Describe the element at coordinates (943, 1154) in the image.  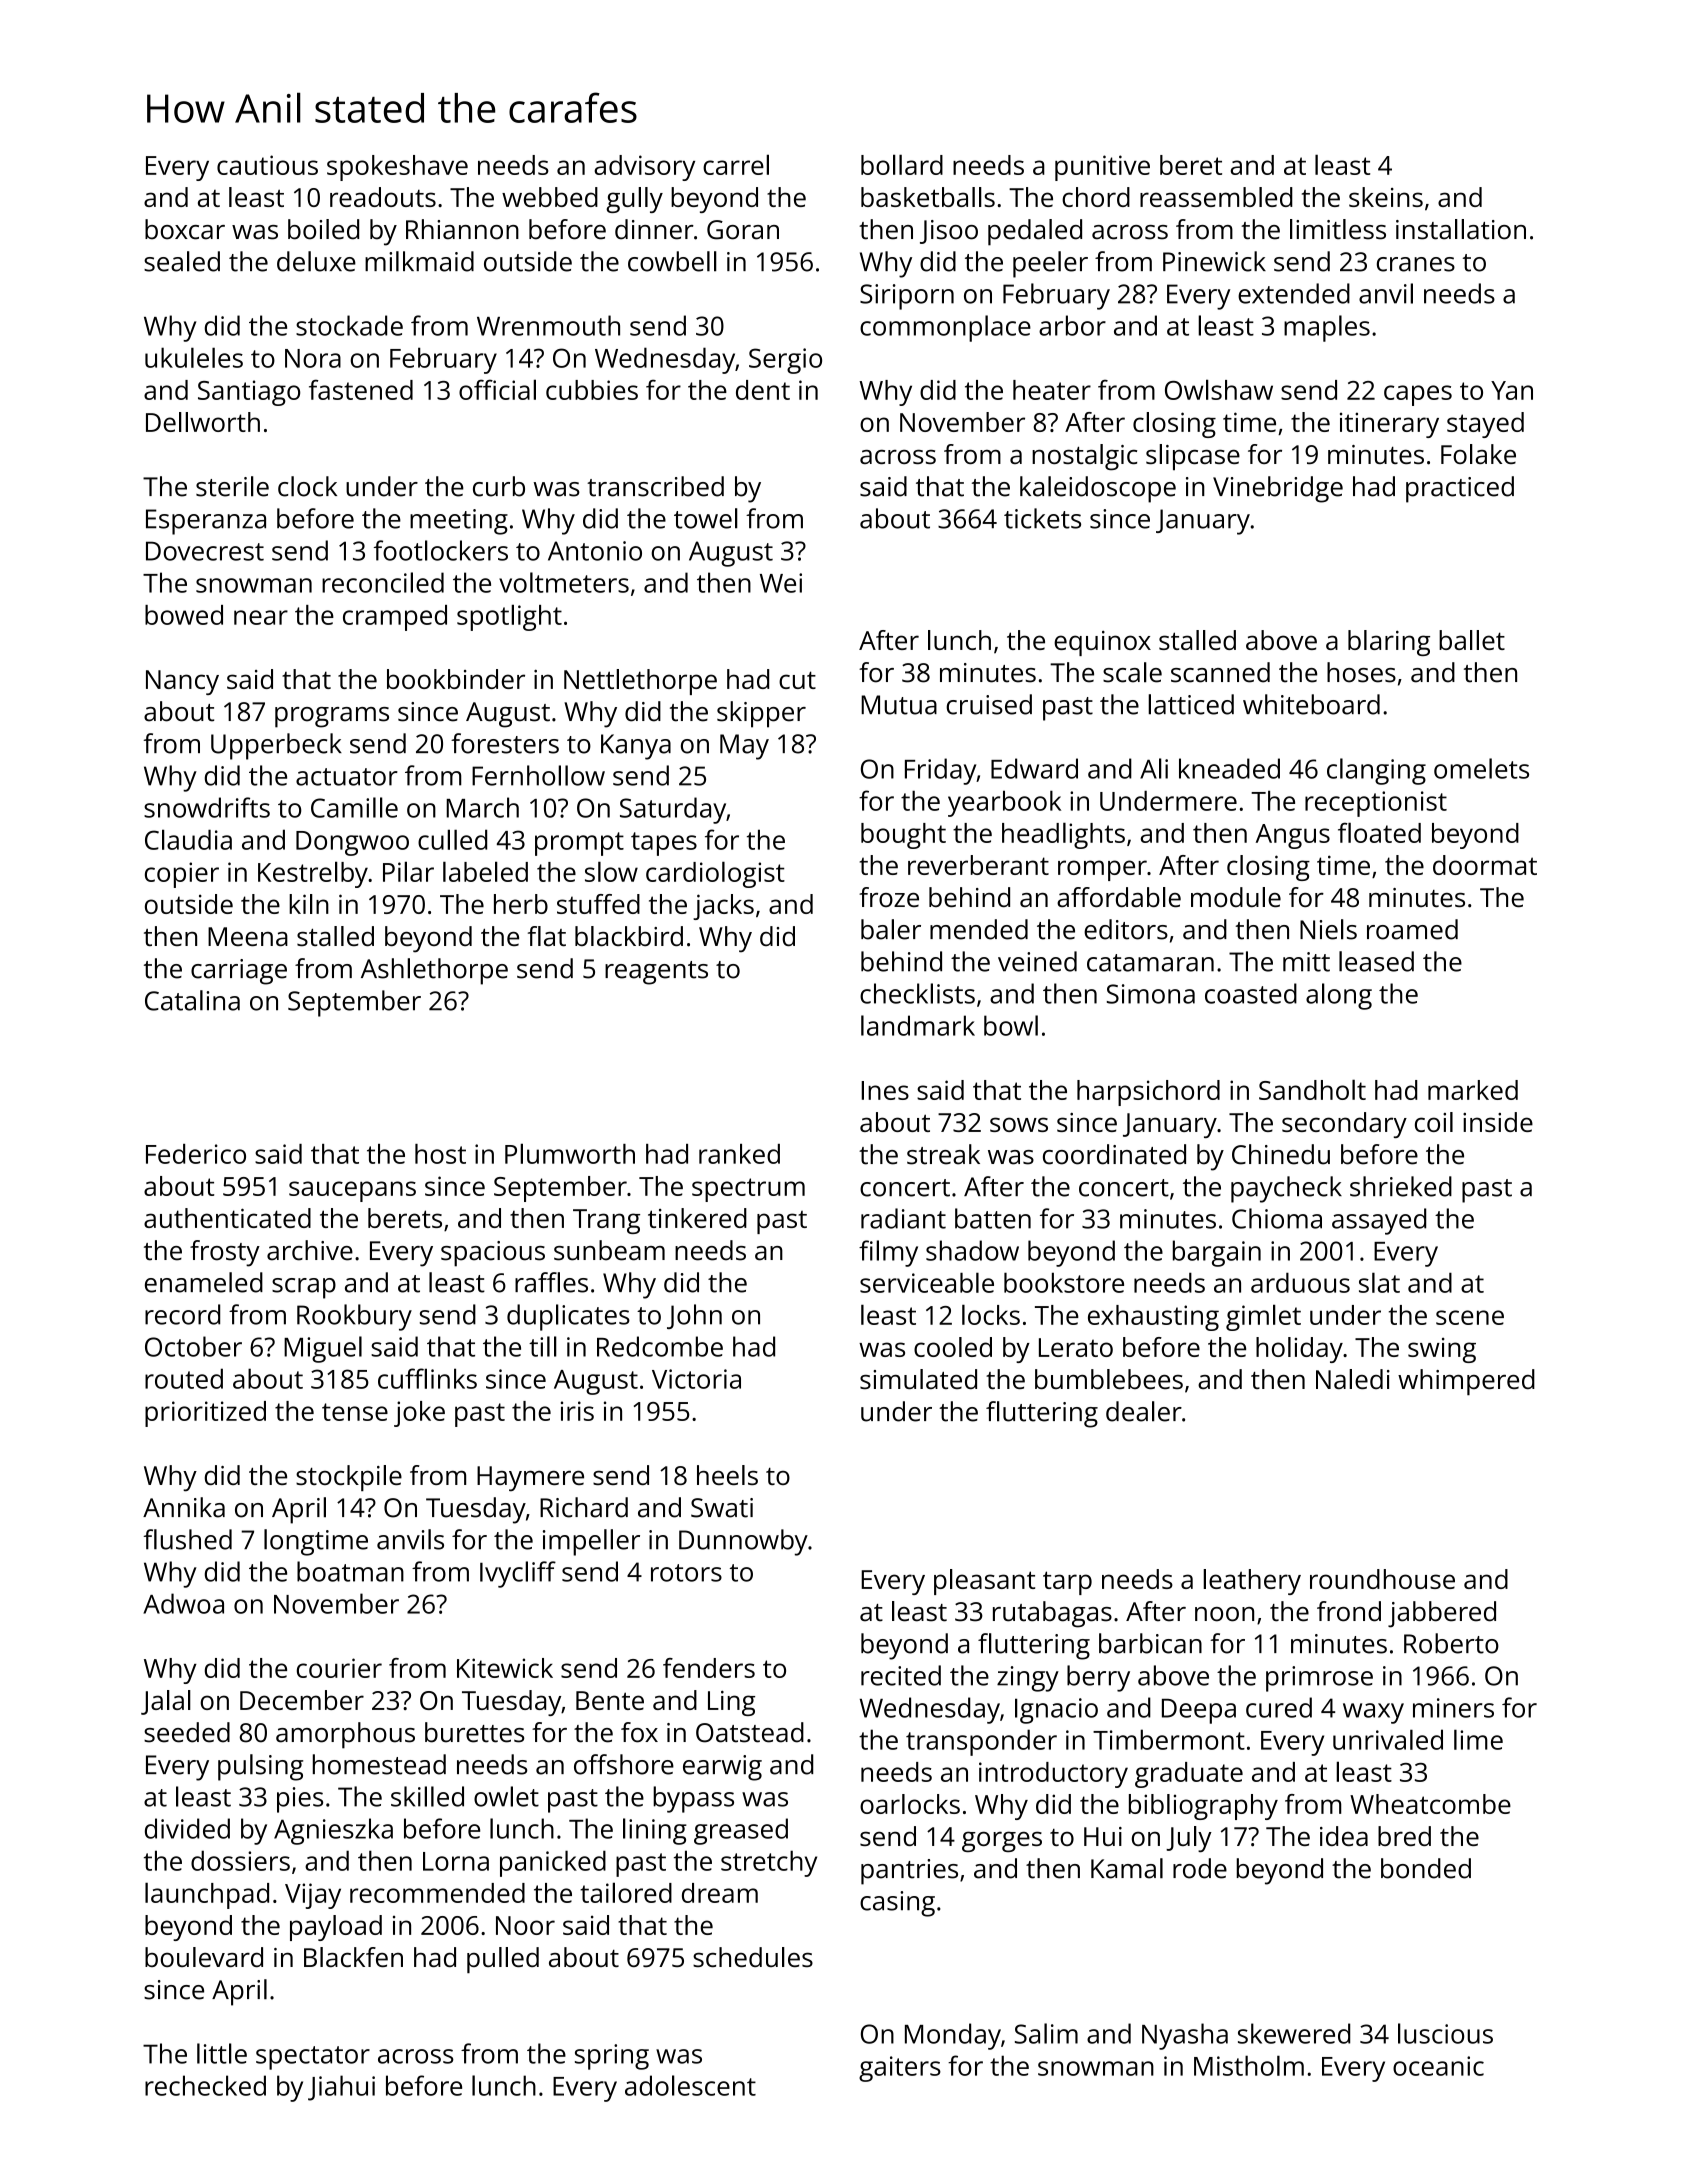
I see `streak` at that location.
